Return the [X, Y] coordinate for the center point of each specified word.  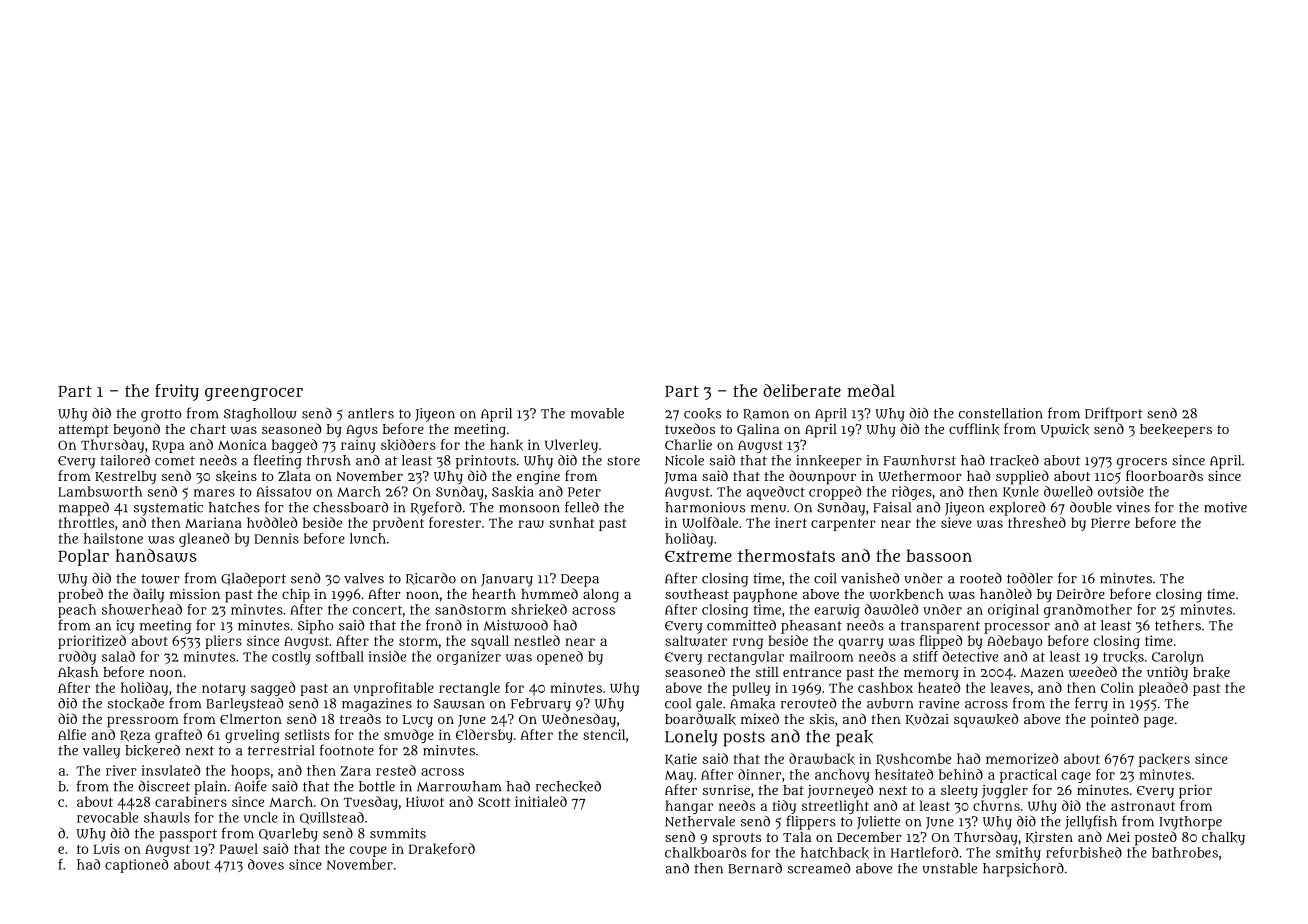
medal [871, 390]
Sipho [316, 627]
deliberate [802, 390]
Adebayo [1014, 642]
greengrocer [254, 394]
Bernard [755, 868]
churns [996, 805]
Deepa [580, 580]
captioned [136, 866]
